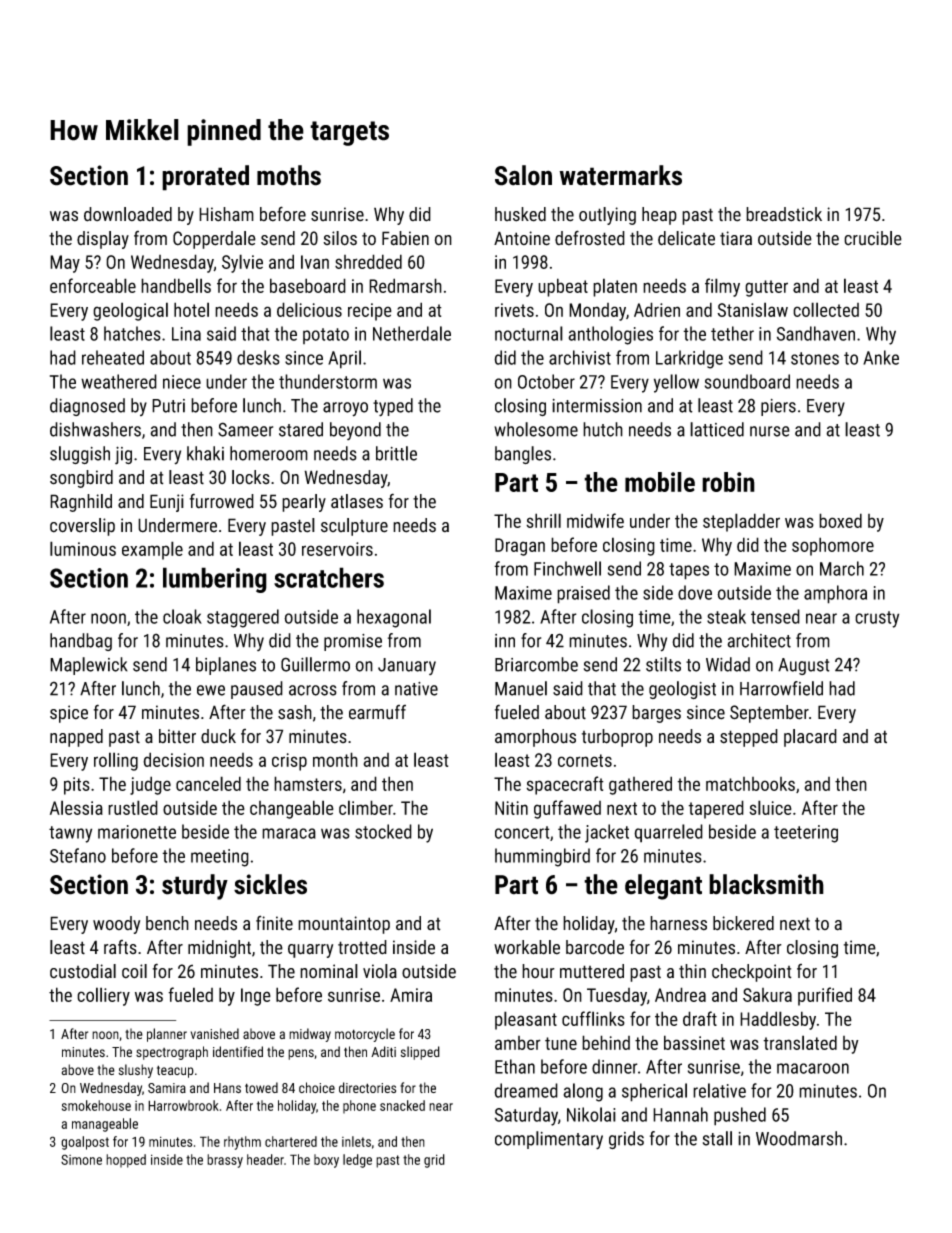  What do you see at coordinates (96, 1105) in the document?
I see `smokehouse` at bounding box center [96, 1105].
